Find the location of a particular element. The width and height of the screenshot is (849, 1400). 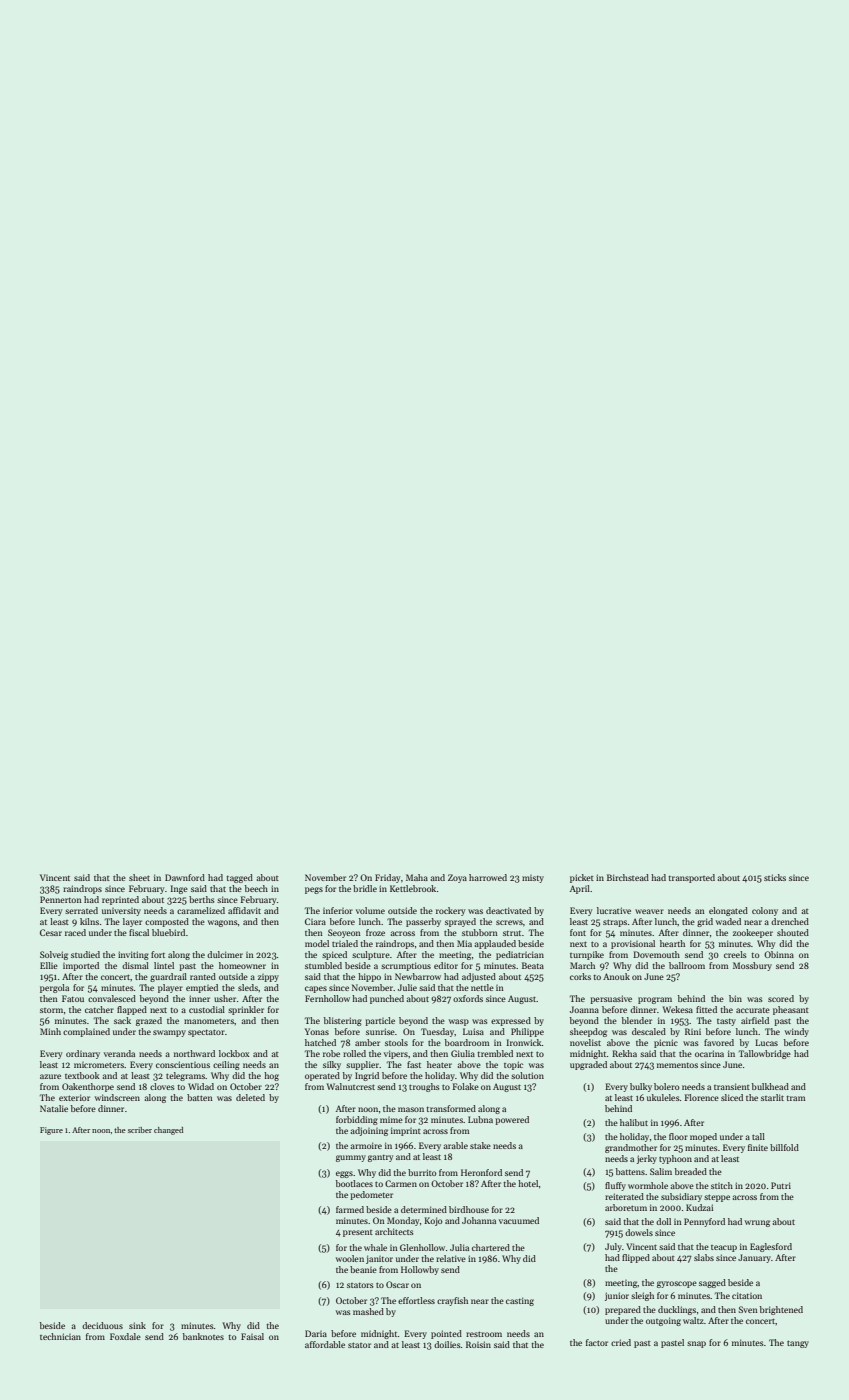

farmed is located at coordinates (350, 1209).
